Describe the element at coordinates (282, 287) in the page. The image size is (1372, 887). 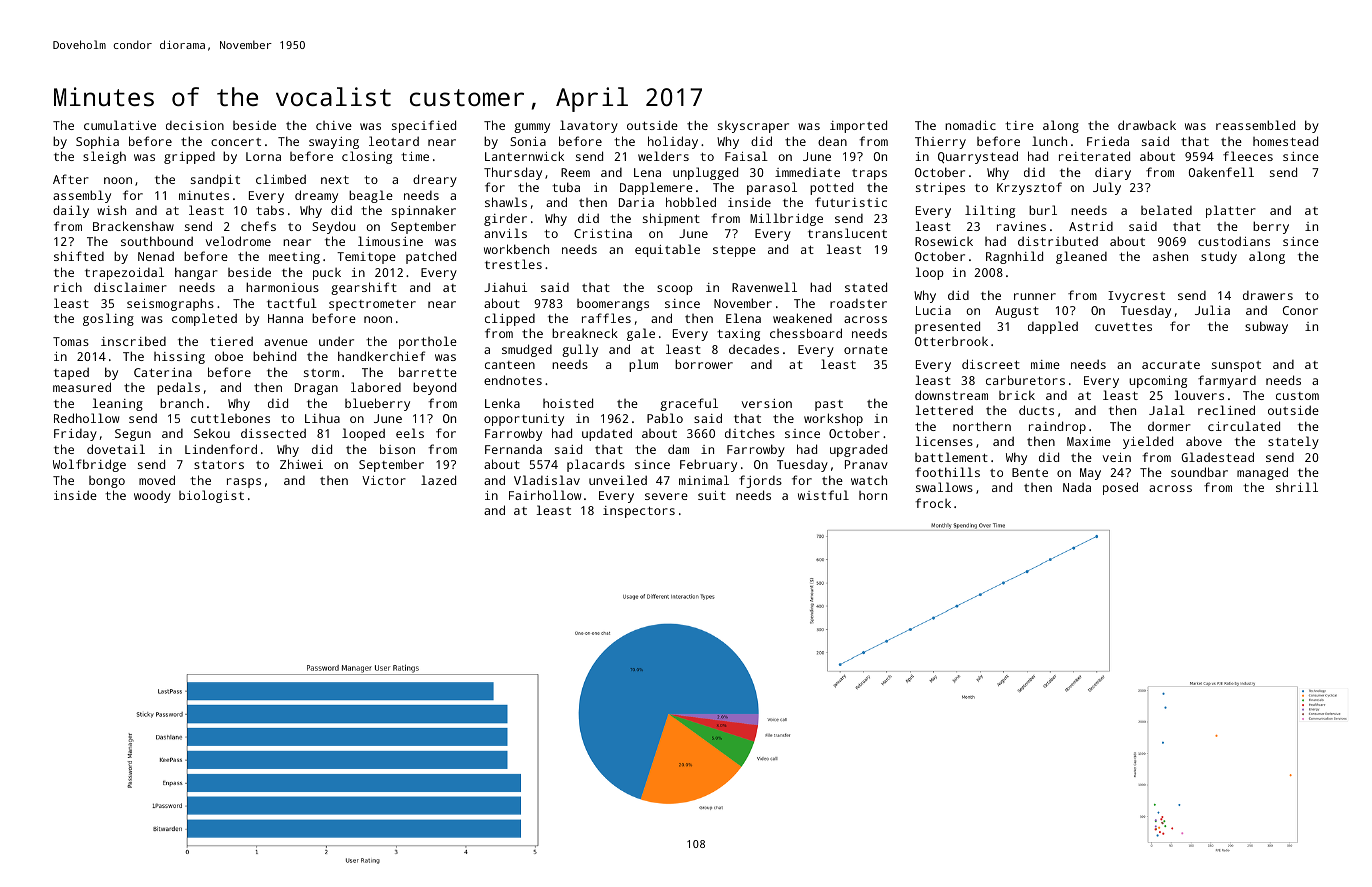
I see `harmonious` at that location.
